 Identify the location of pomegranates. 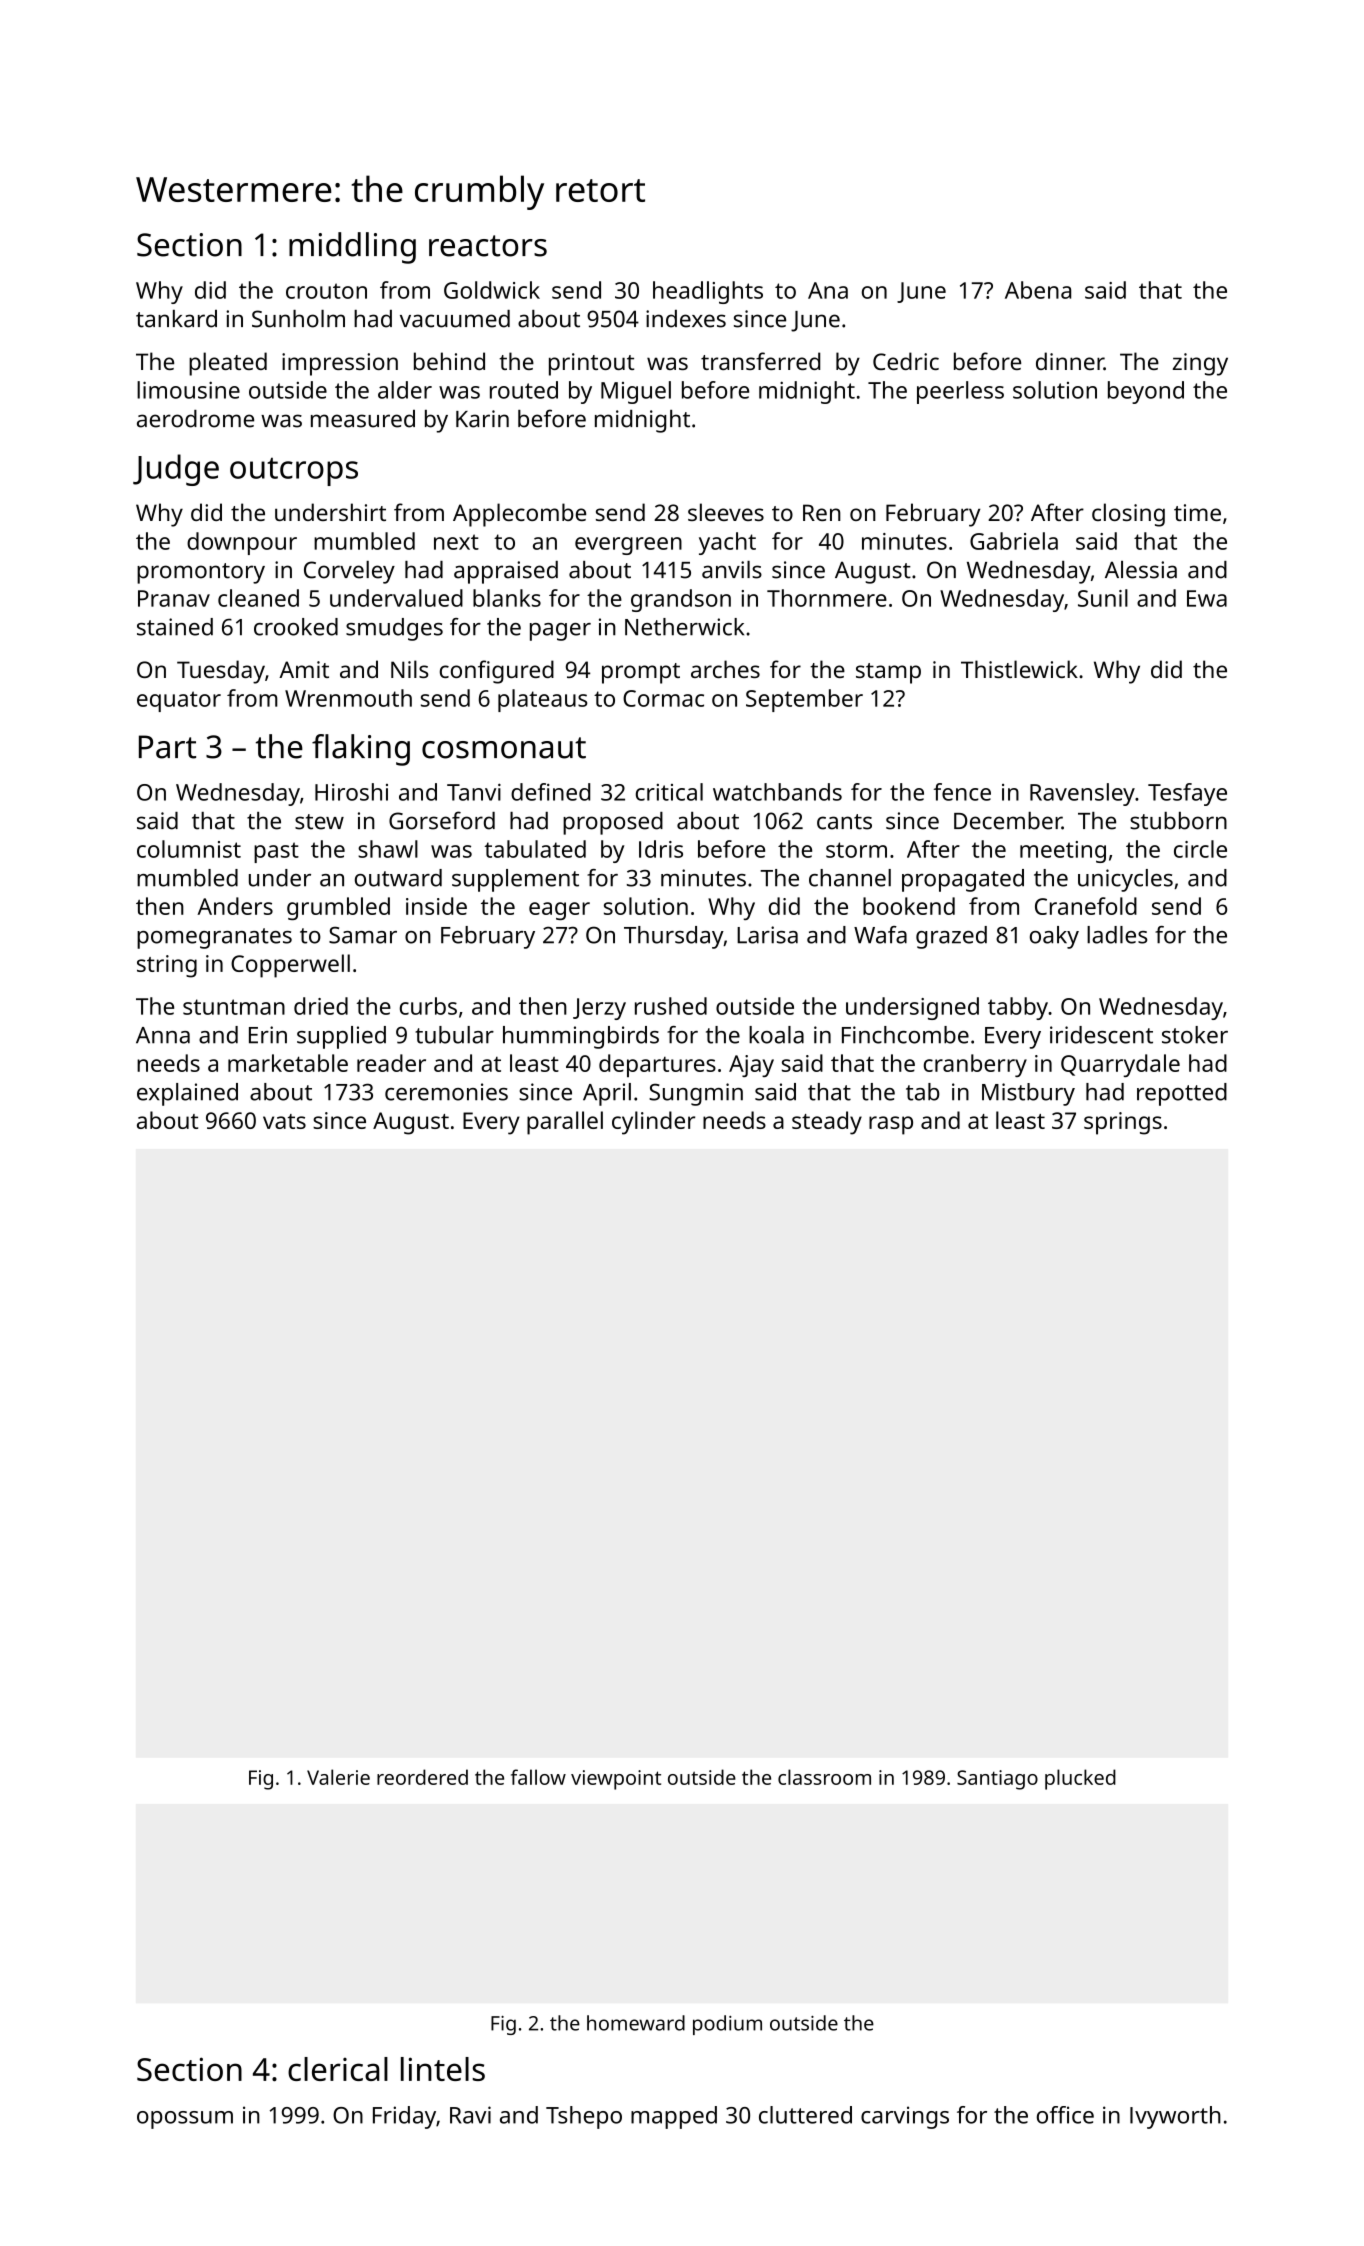
(214, 938).
